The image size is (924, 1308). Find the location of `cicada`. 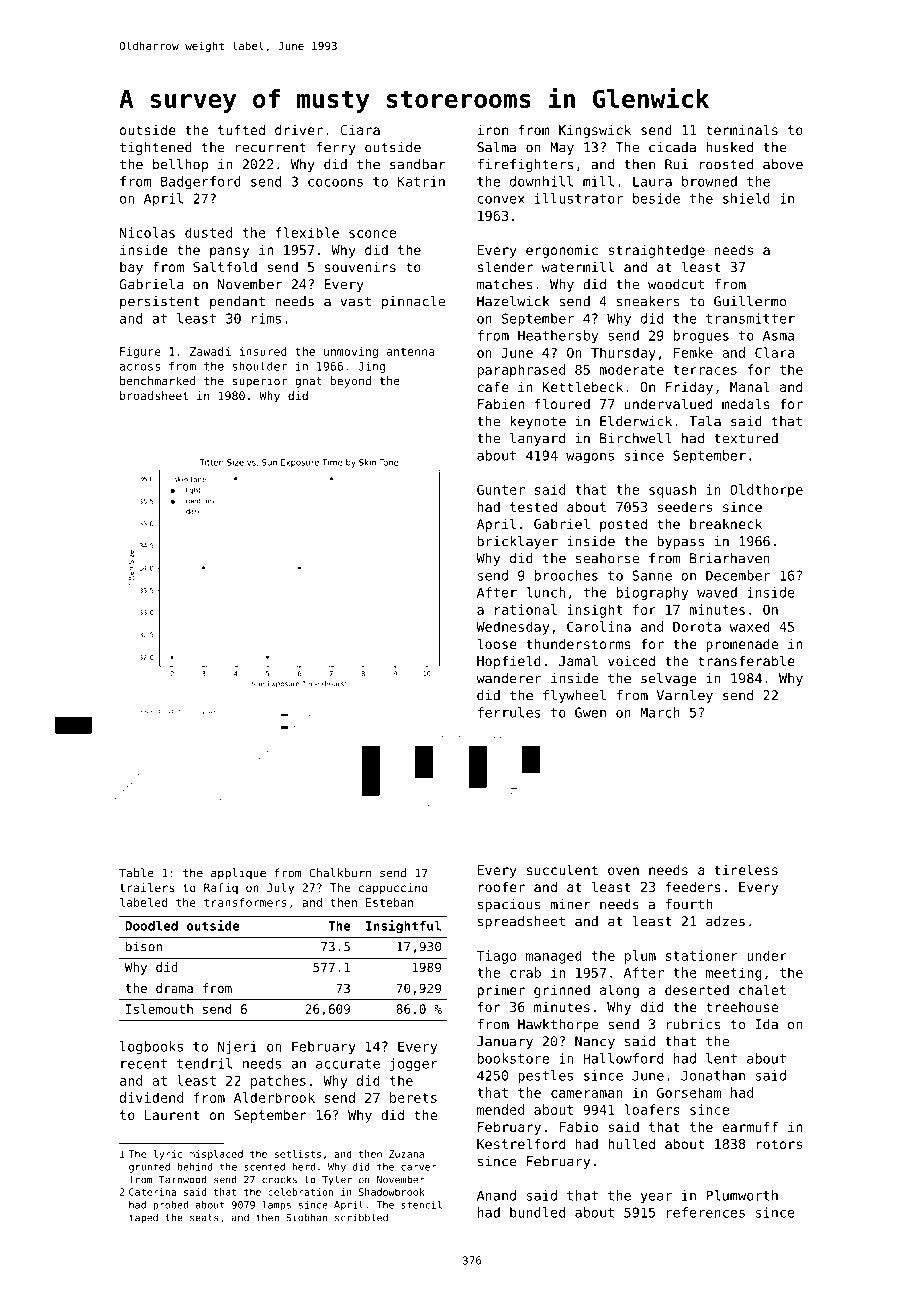

cicada is located at coordinates (672, 147).
